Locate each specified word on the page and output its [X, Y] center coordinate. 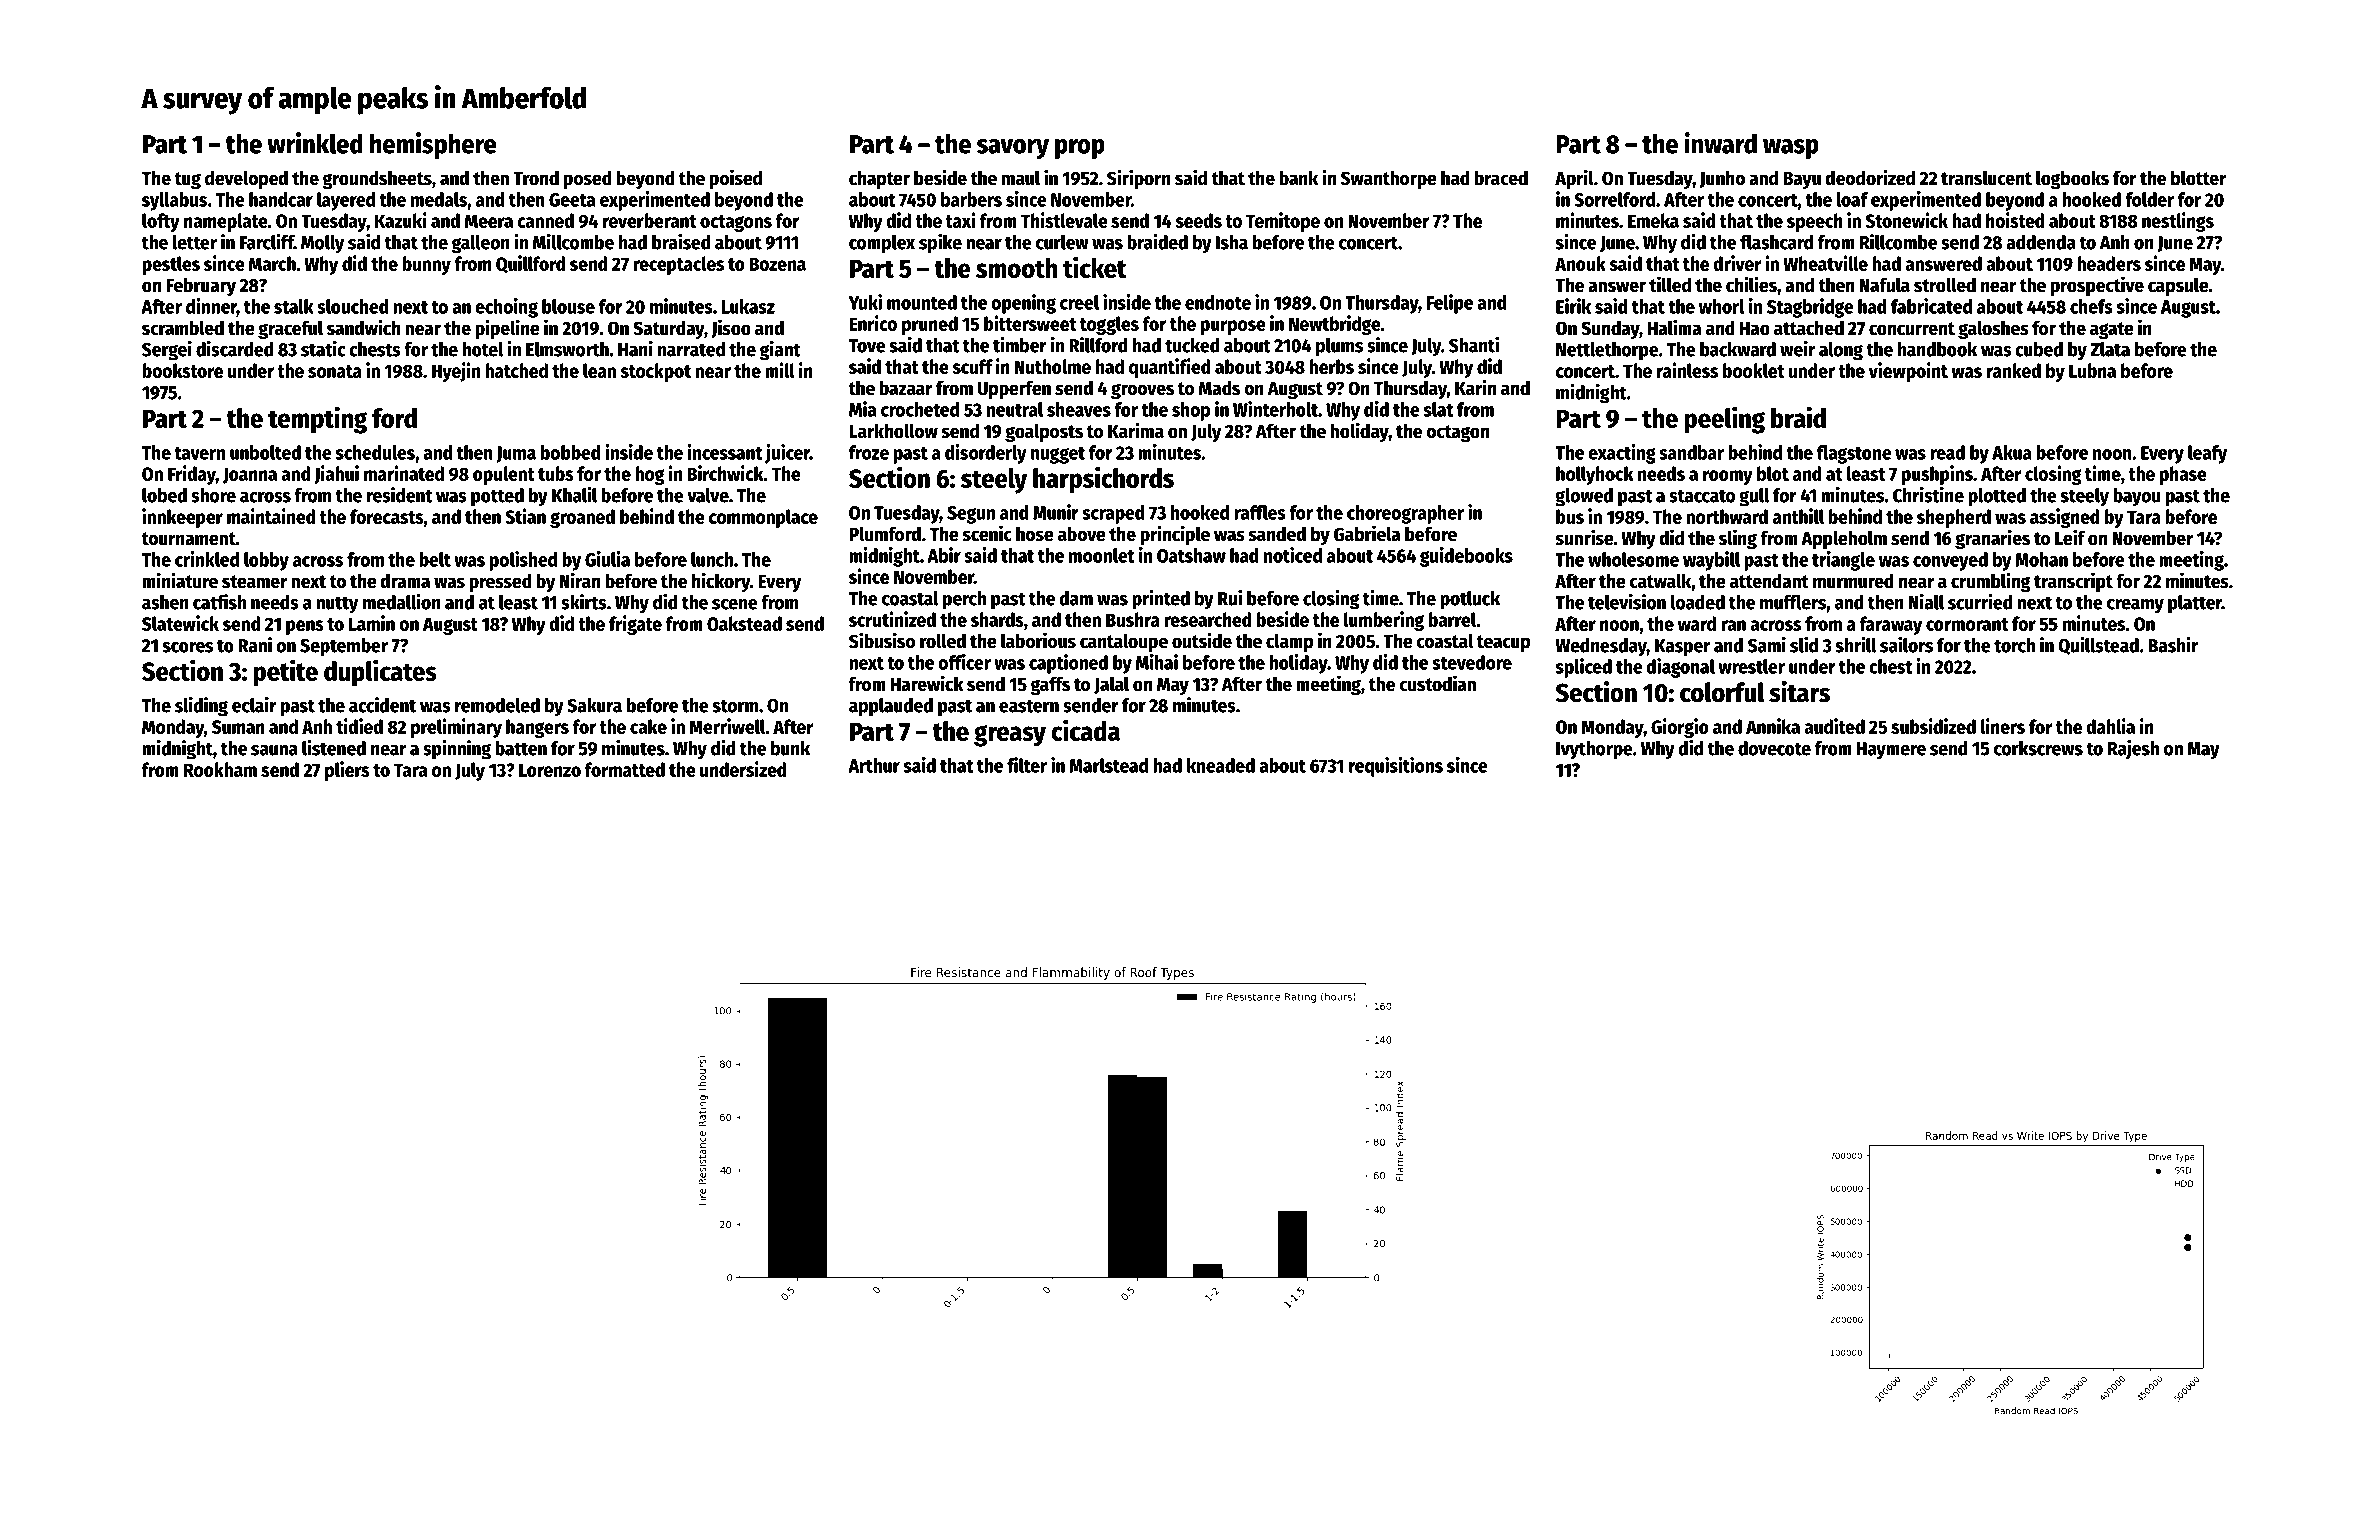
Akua [2012, 452]
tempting [317, 420]
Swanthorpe [1389, 179]
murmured [1853, 581]
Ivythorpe [1594, 750]
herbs [1331, 366]
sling [1738, 539]
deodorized [1870, 177]
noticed [1293, 555]
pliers [347, 771]
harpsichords [1103, 480]
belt [435, 559]
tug [187, 180]
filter [1027, 765]
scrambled [183, 328]
